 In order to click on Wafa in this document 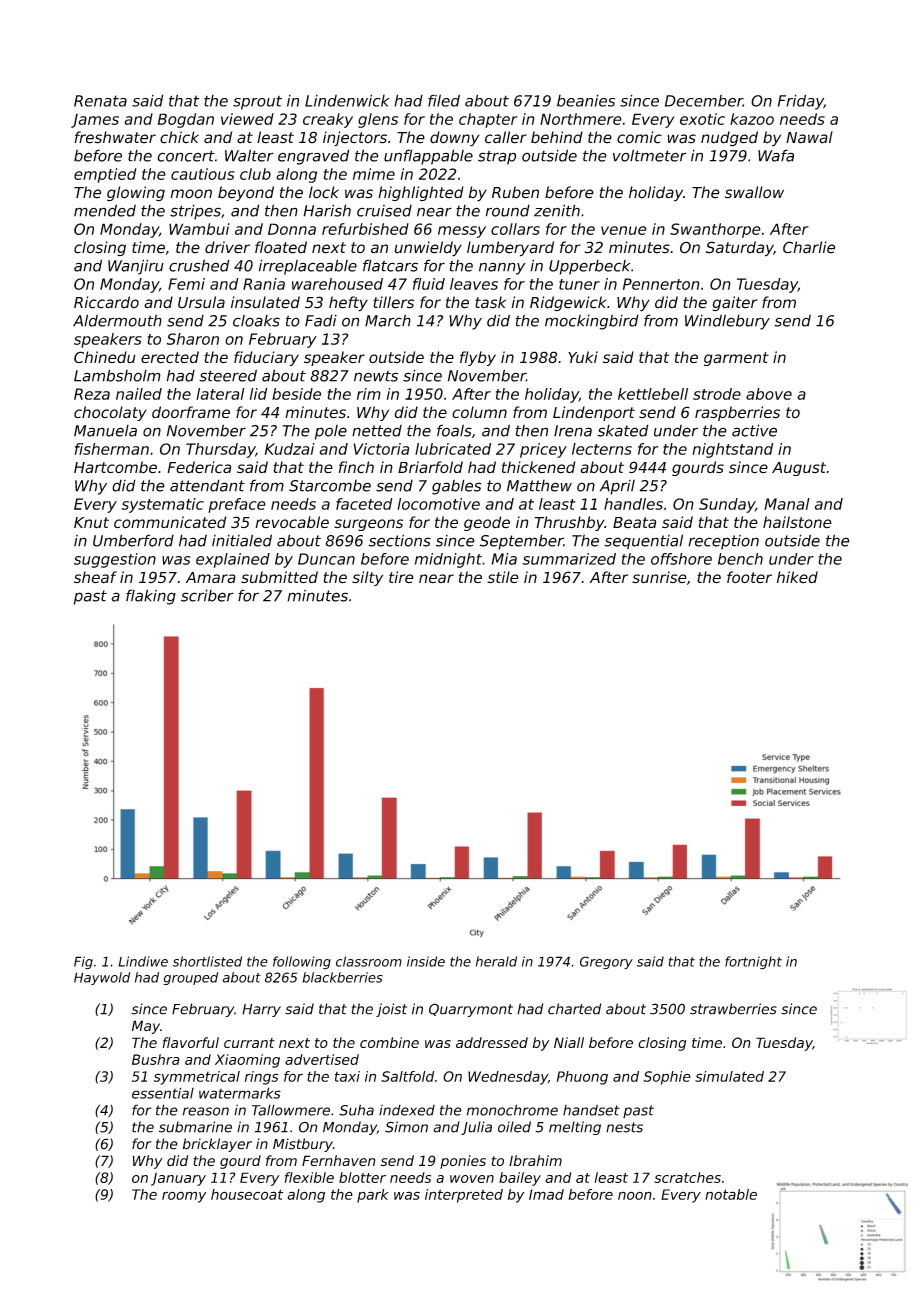, I will do `click(776, 155)`.
